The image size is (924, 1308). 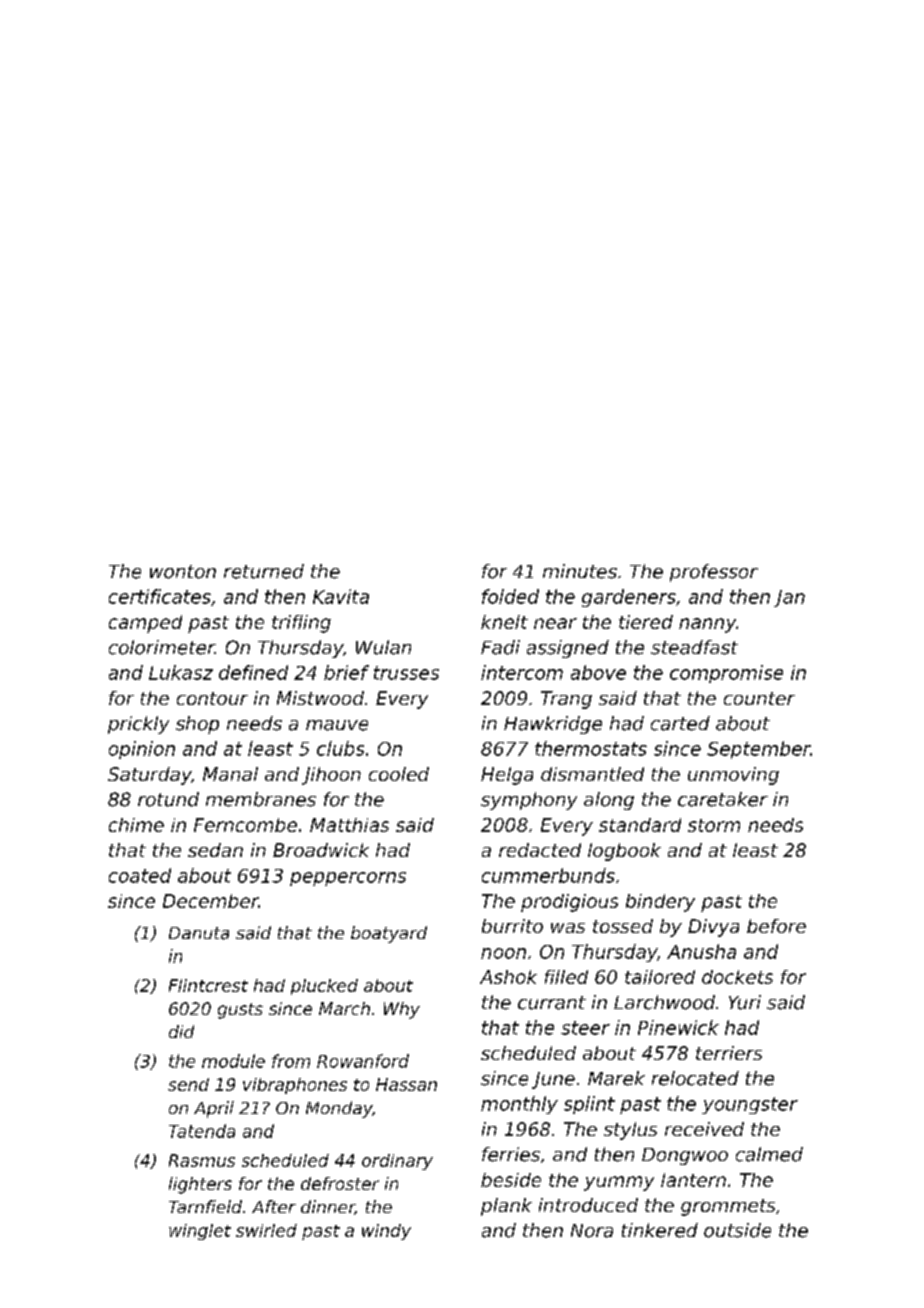 I want to click on windy, so click(x=386, y=1232).
